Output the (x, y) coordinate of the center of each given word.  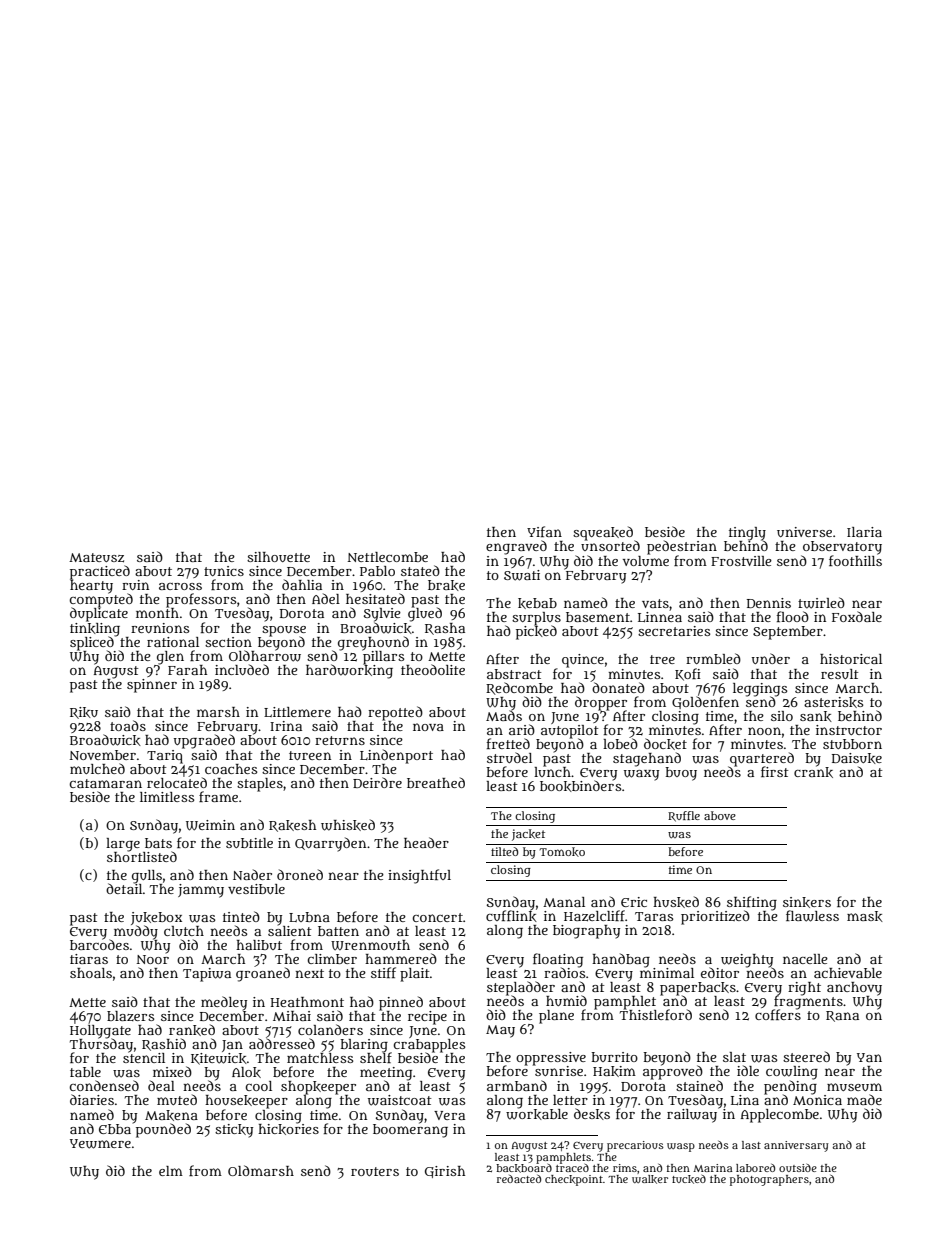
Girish (445, 1172)
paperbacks (698, 988)
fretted (508, 743)
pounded (163, 1130)
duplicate (99, 615)
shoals (91, 973)
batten (338, 931)
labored (755, 1168)
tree (662, 659)
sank (816, 716)
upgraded (204, 741)
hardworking (349, 671)
